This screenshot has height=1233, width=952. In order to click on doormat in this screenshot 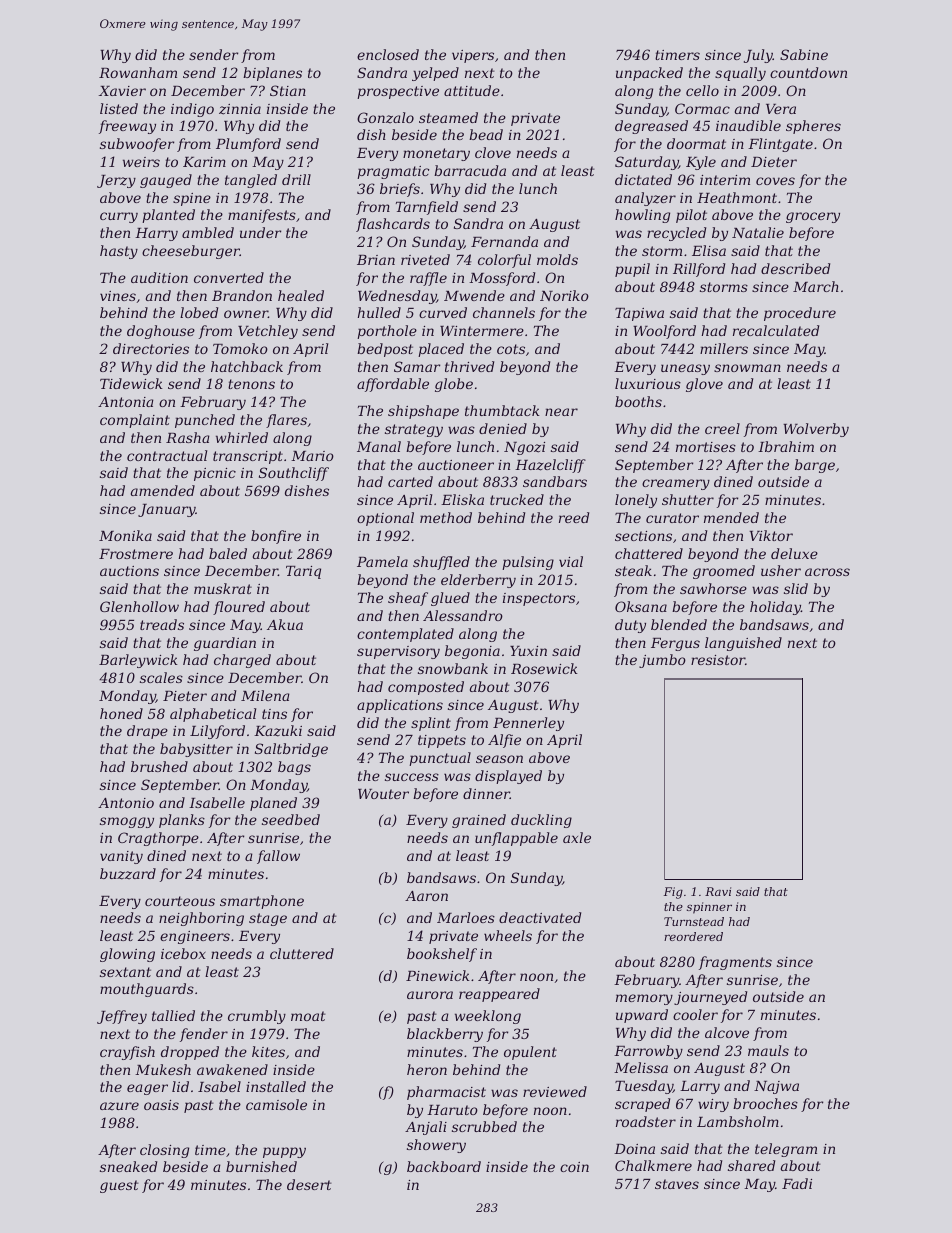, I will do `click(696, 143)`.
